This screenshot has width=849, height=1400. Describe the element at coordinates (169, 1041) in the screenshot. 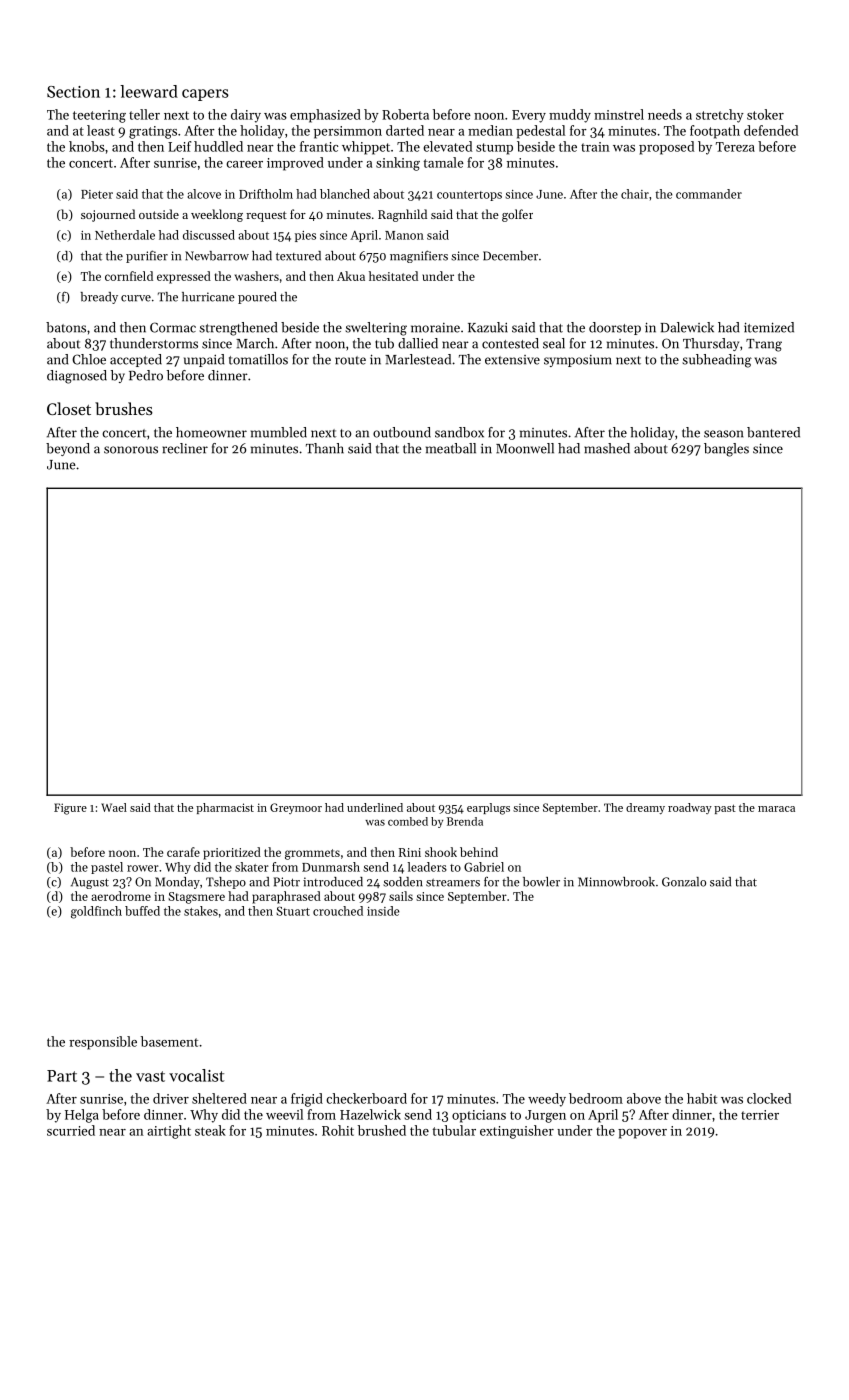

I see `basement` at that location.
